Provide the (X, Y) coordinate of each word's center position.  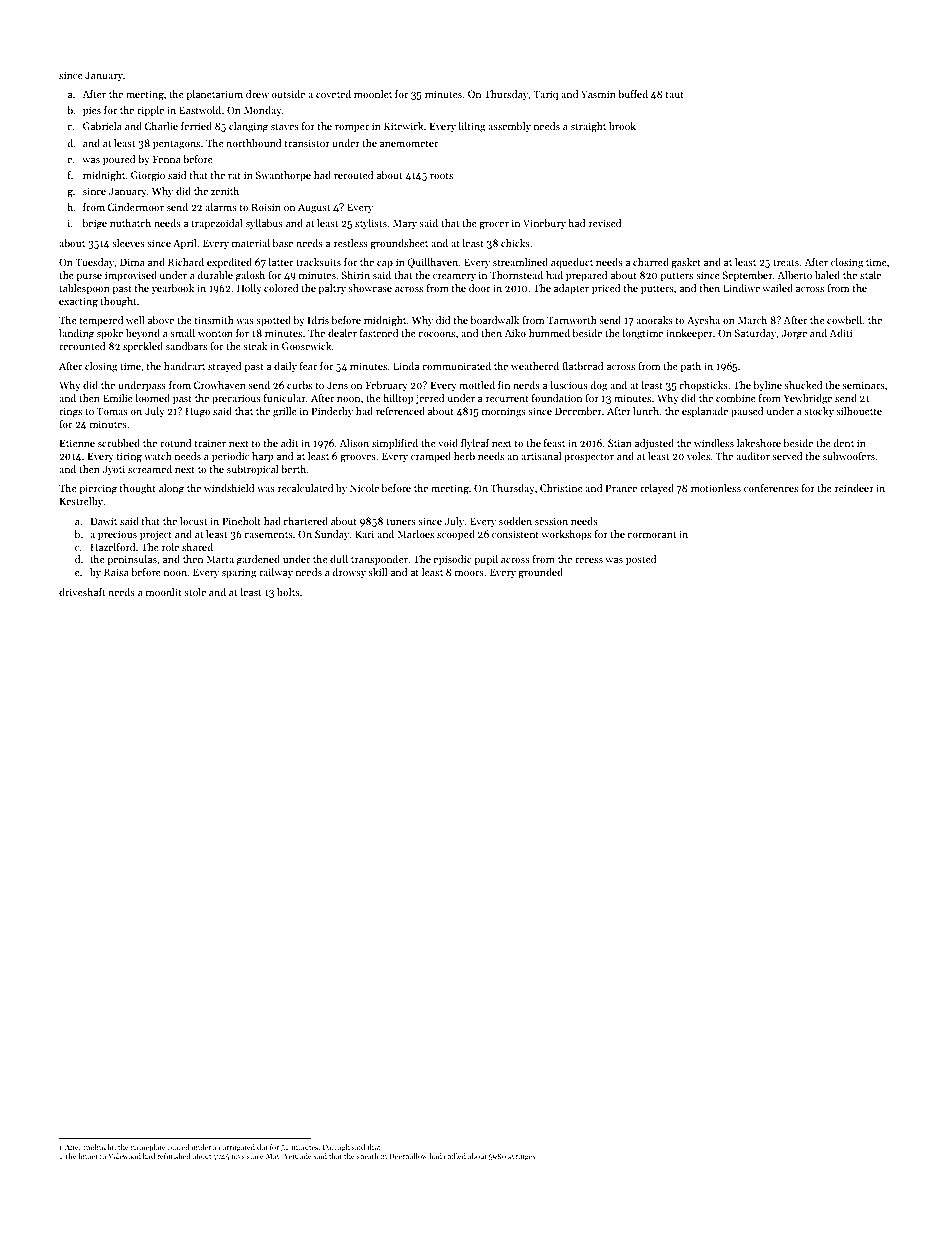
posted (641, 560)
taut (674, 95)
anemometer (409, 144)
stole (195, 592)
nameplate (148, 1148)
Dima (132, 262)
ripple (150, 111)
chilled (455, 1156)
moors (469, 573)
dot (262, 1147)
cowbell (844, 320)
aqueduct (572, 263)
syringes (521, 1157)
